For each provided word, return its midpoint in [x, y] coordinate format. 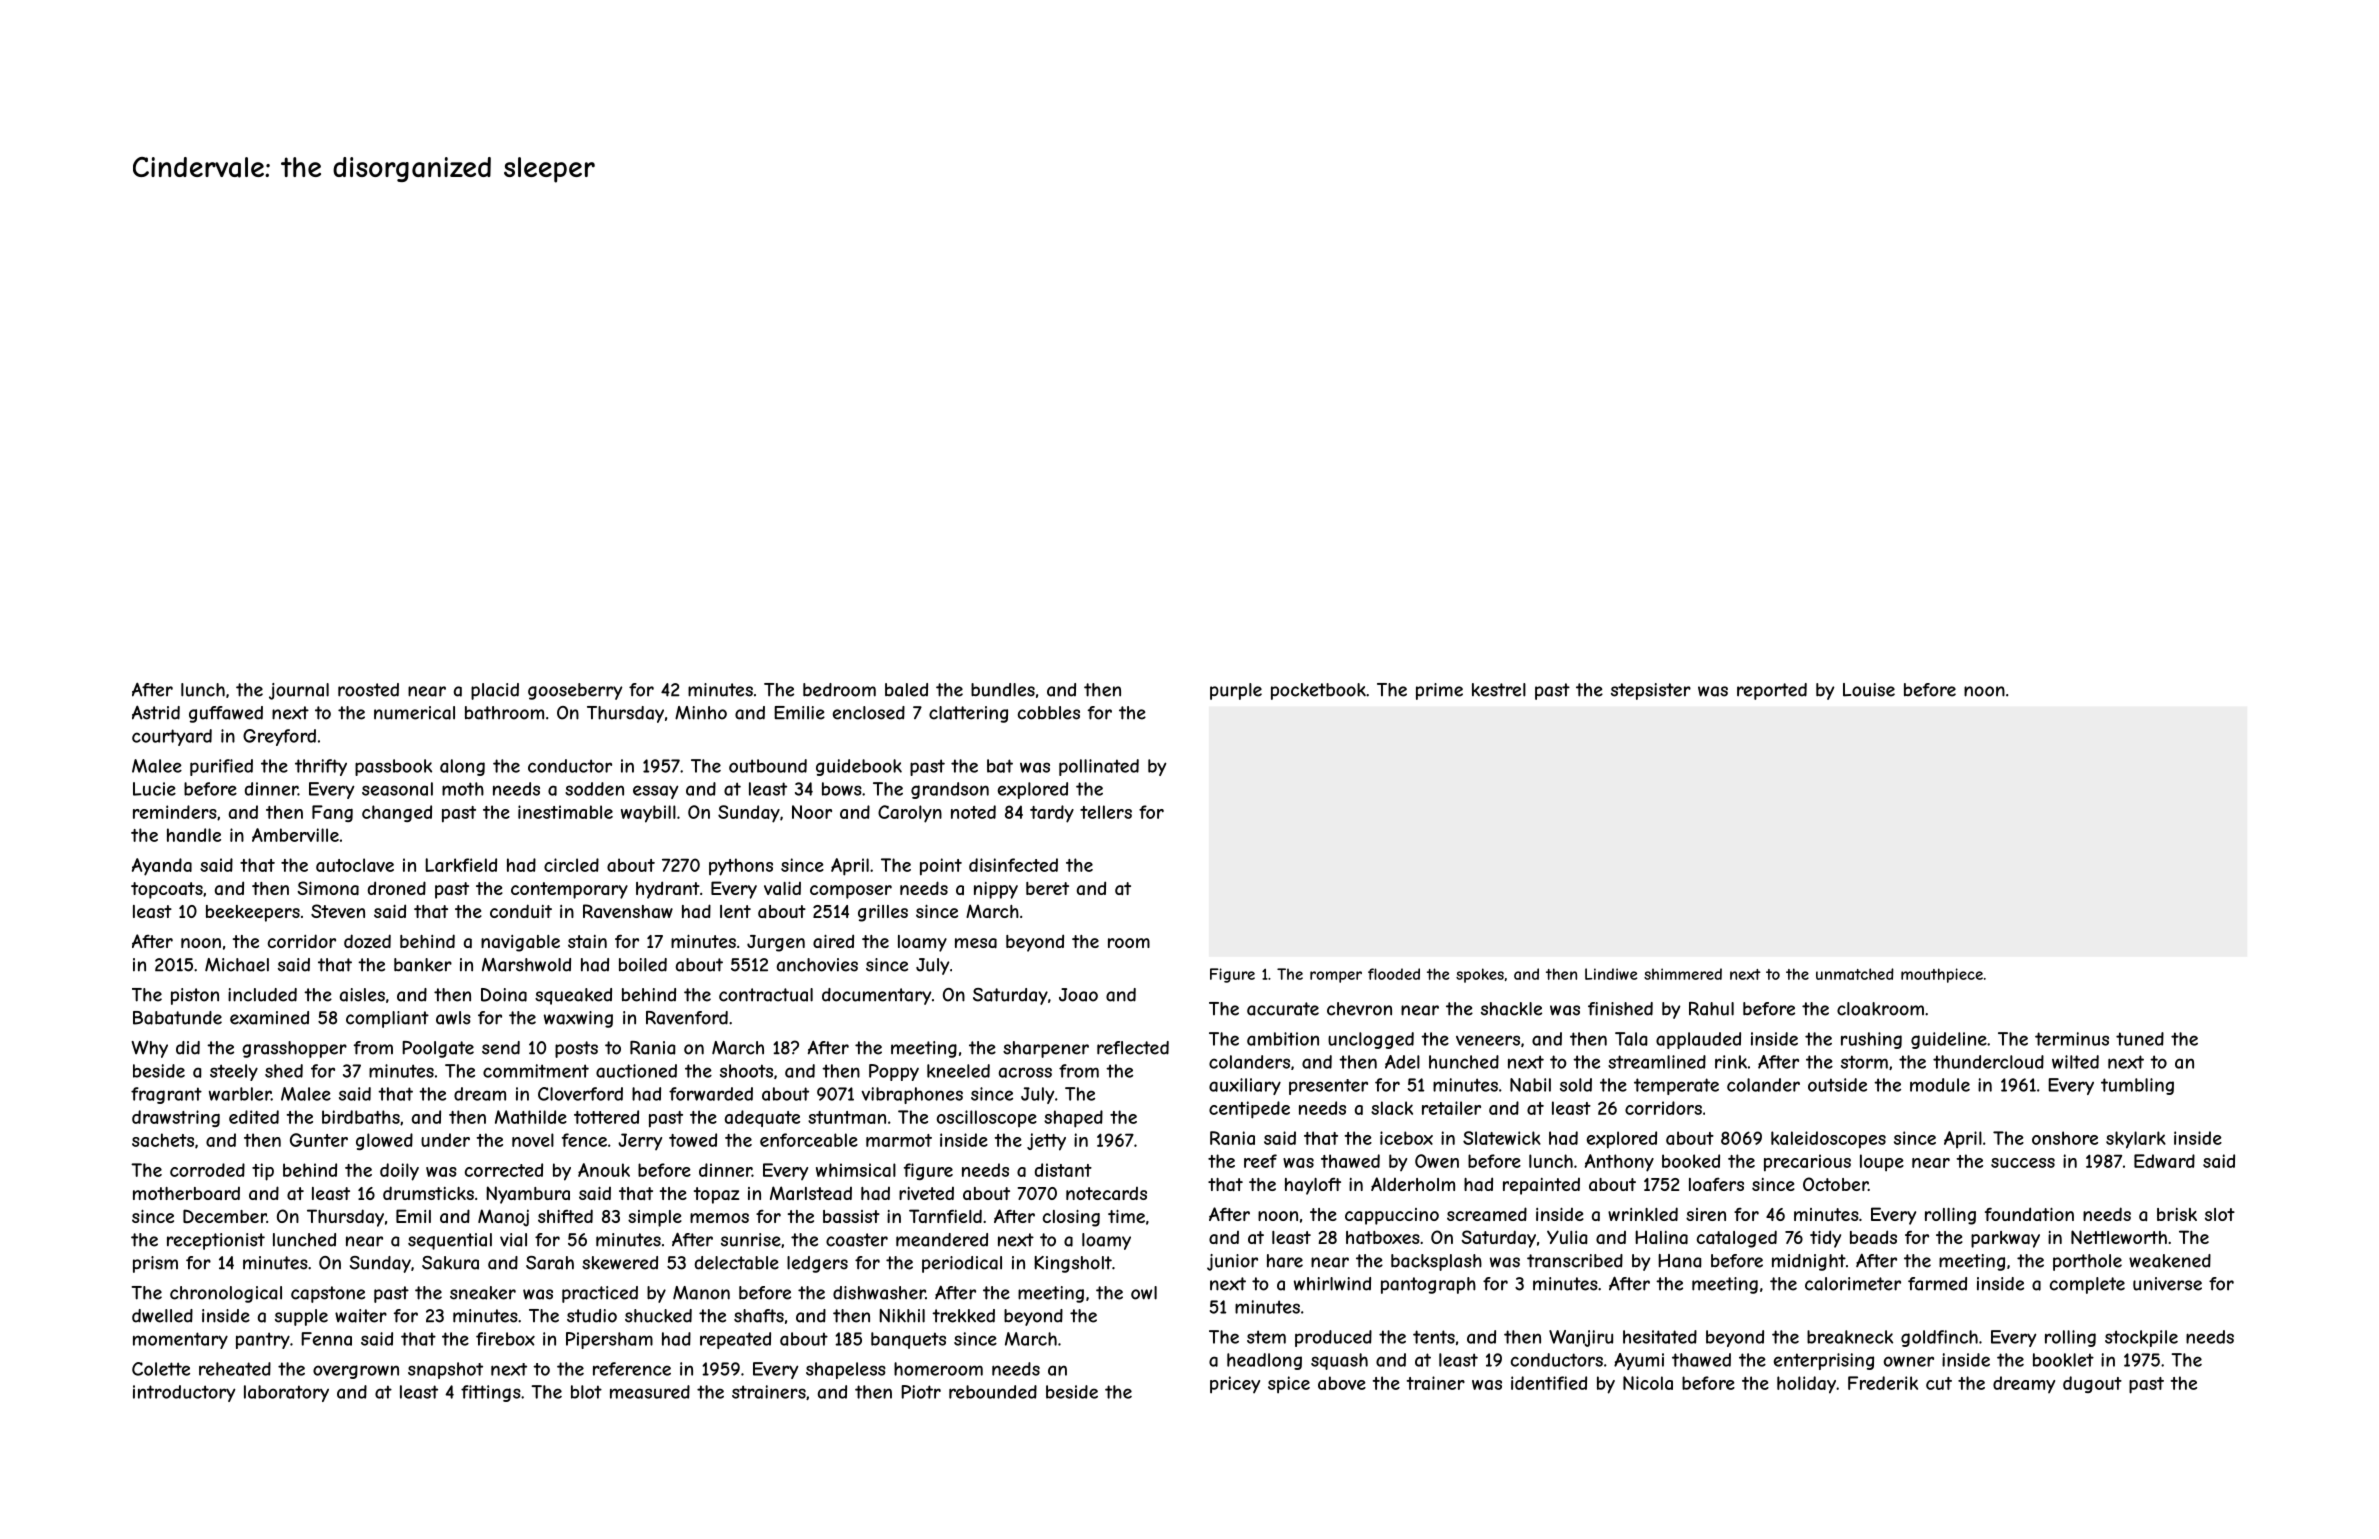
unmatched [1855, 974]
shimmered [1683, 974]
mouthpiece [1942, 975]
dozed [367, 941]
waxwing [578, 1019]
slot [2220, 1214]
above [1342, 1383]
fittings [491, 1393]
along [462, 767]
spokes [1480, 975]
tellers [1106, 812]
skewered [620, 1263]
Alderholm [1413, 1184]
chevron [1359, 1009]
